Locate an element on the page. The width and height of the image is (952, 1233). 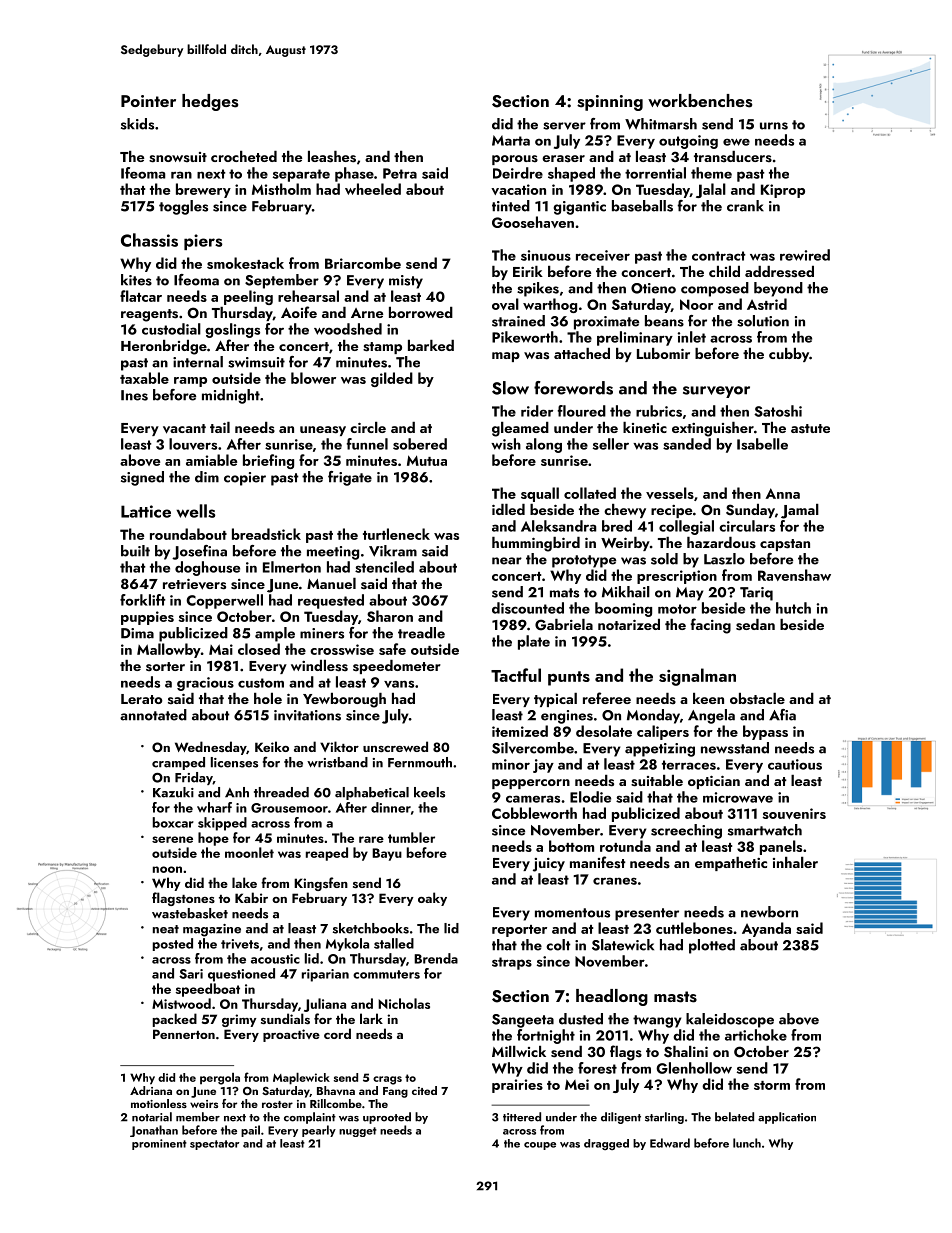
dragged is located at coordinates (606, 1144).
